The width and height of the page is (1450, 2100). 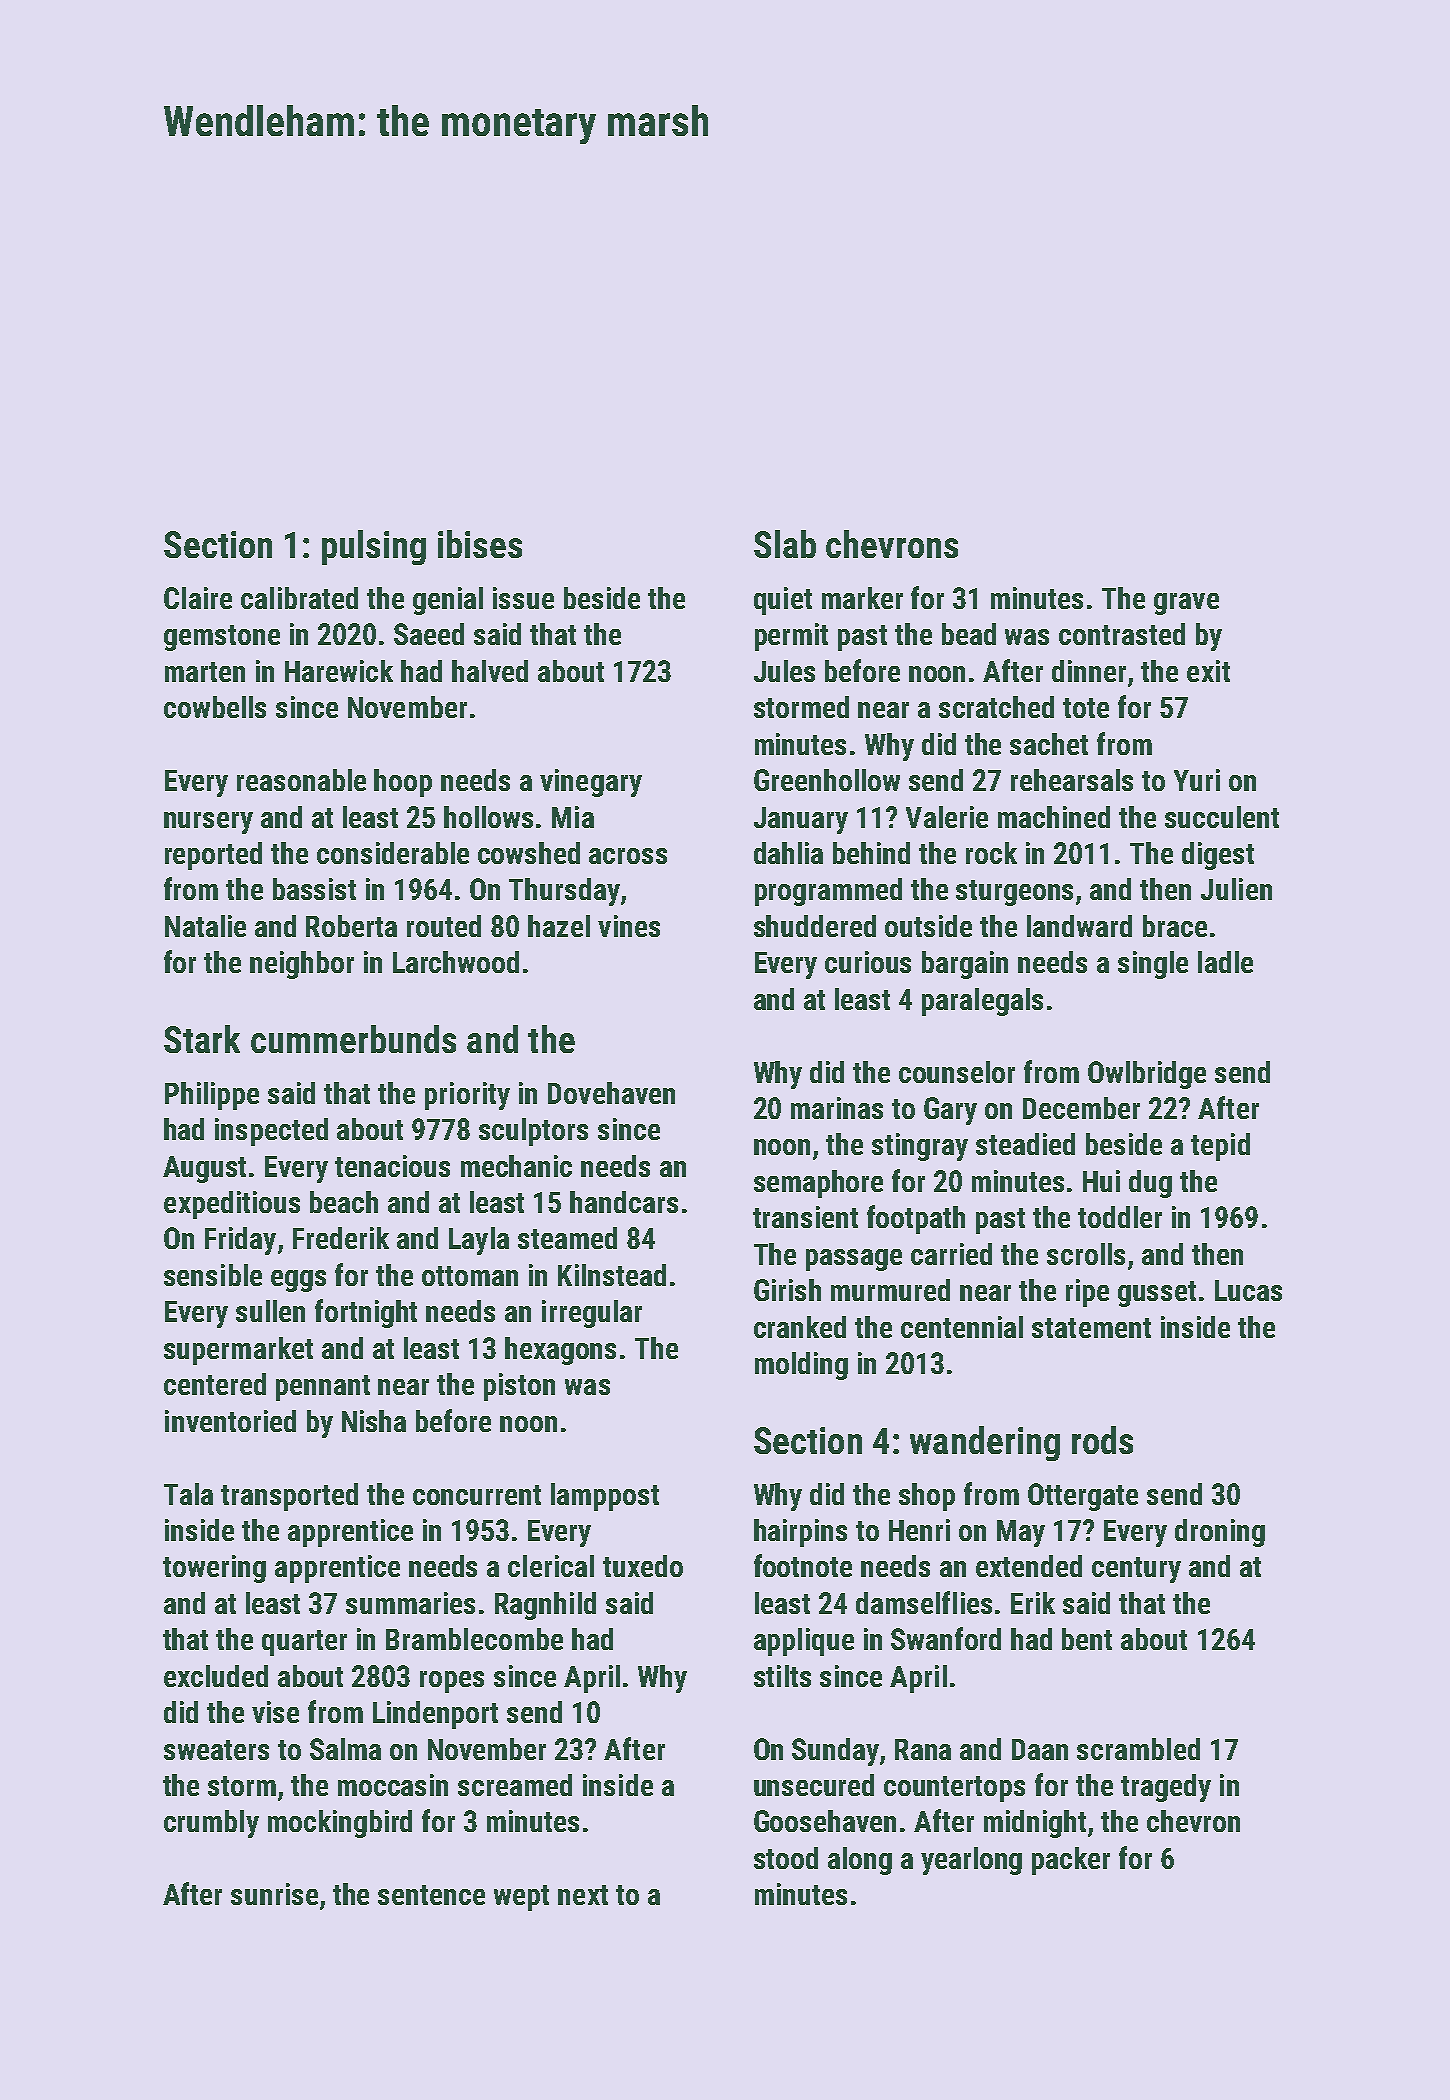 I want to click on stood, so click(x=786, y=1858).
